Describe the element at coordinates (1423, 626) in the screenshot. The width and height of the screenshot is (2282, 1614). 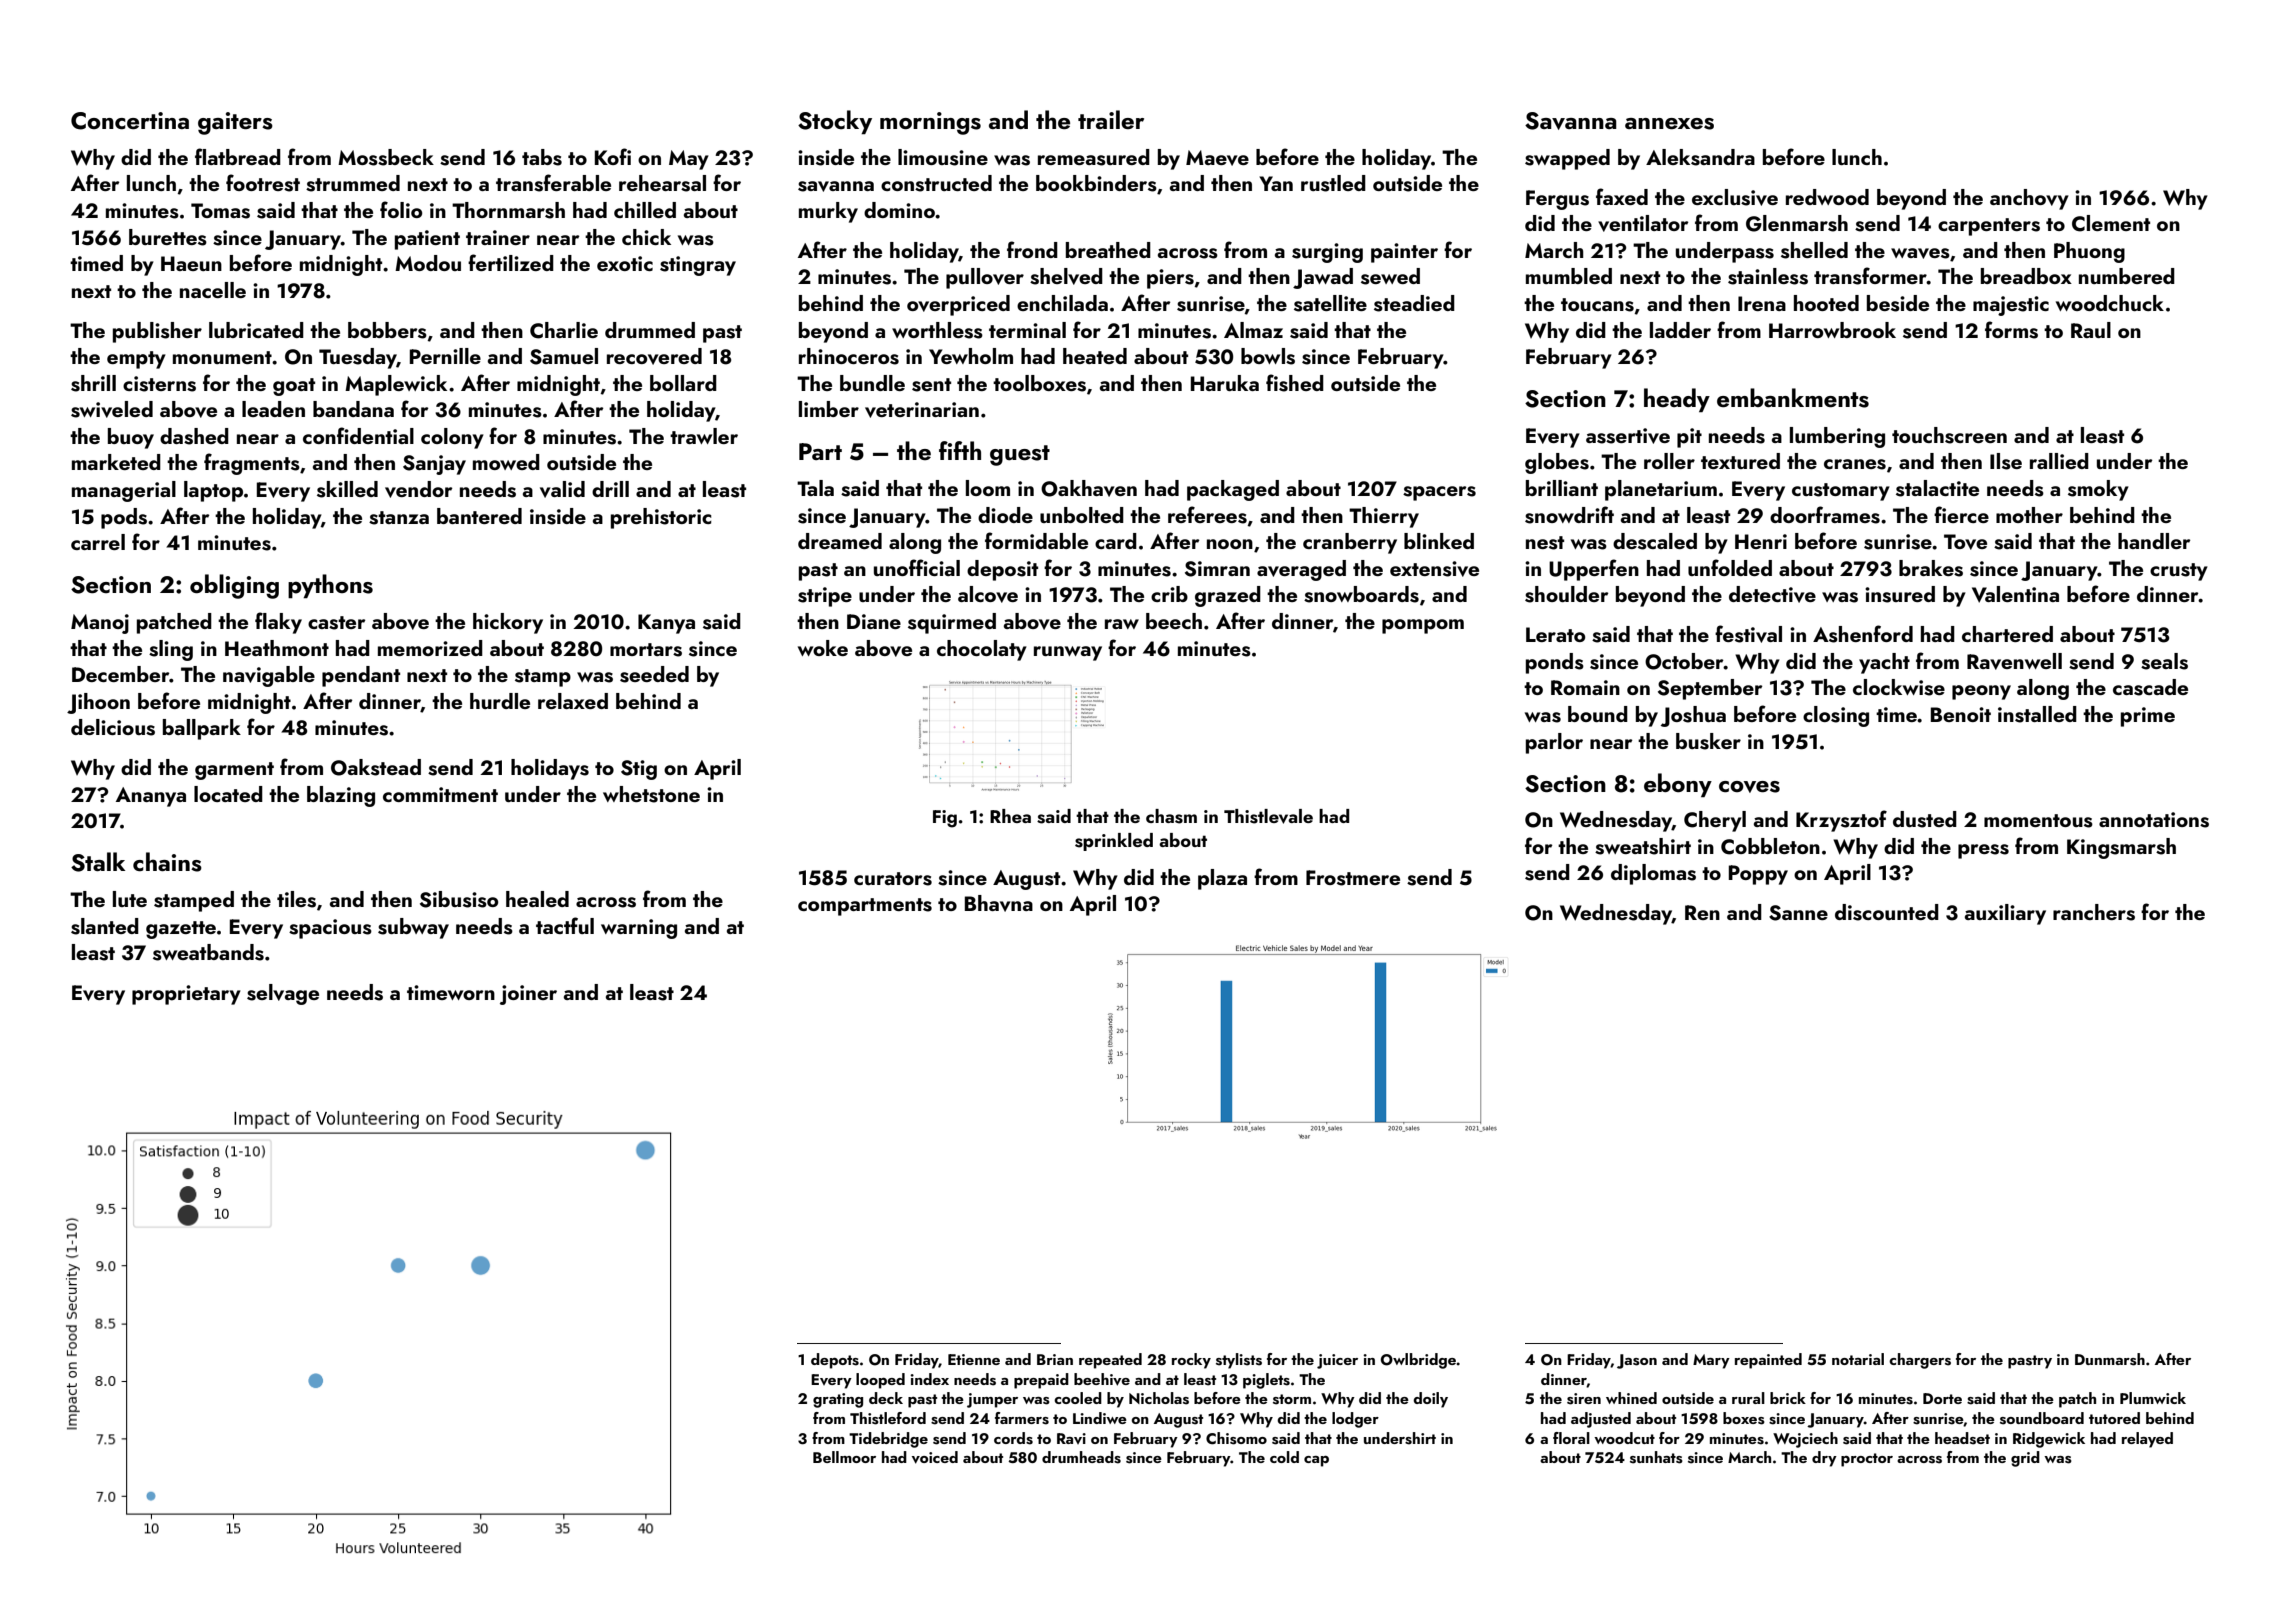
I see `pompom` at that location.
